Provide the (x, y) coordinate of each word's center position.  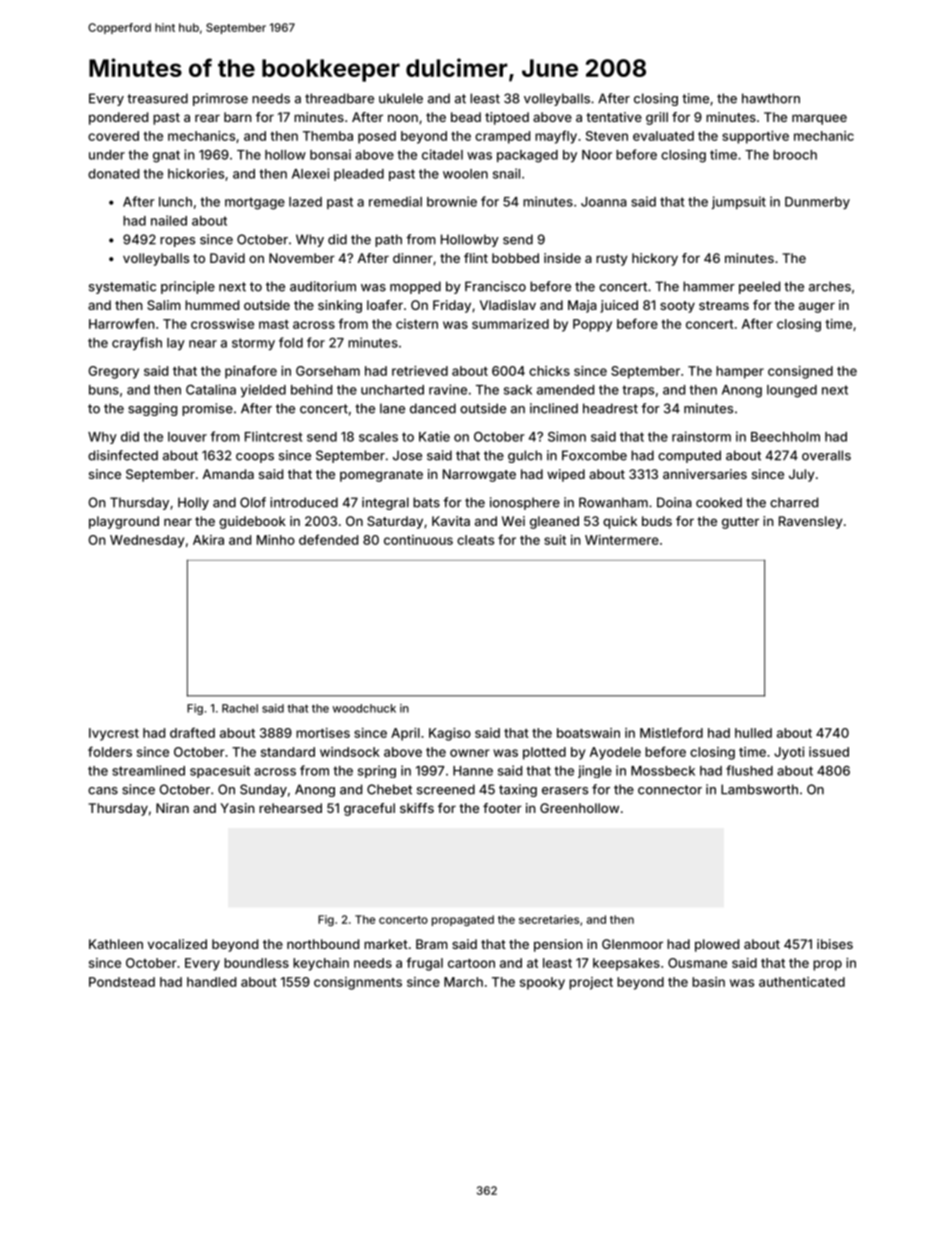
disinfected (123, 455)
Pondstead (122, 982)
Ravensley (811, 522)
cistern (417, 324)
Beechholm (785, 437)
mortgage (255, 203)
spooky (542, 983)
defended (328, 539)
